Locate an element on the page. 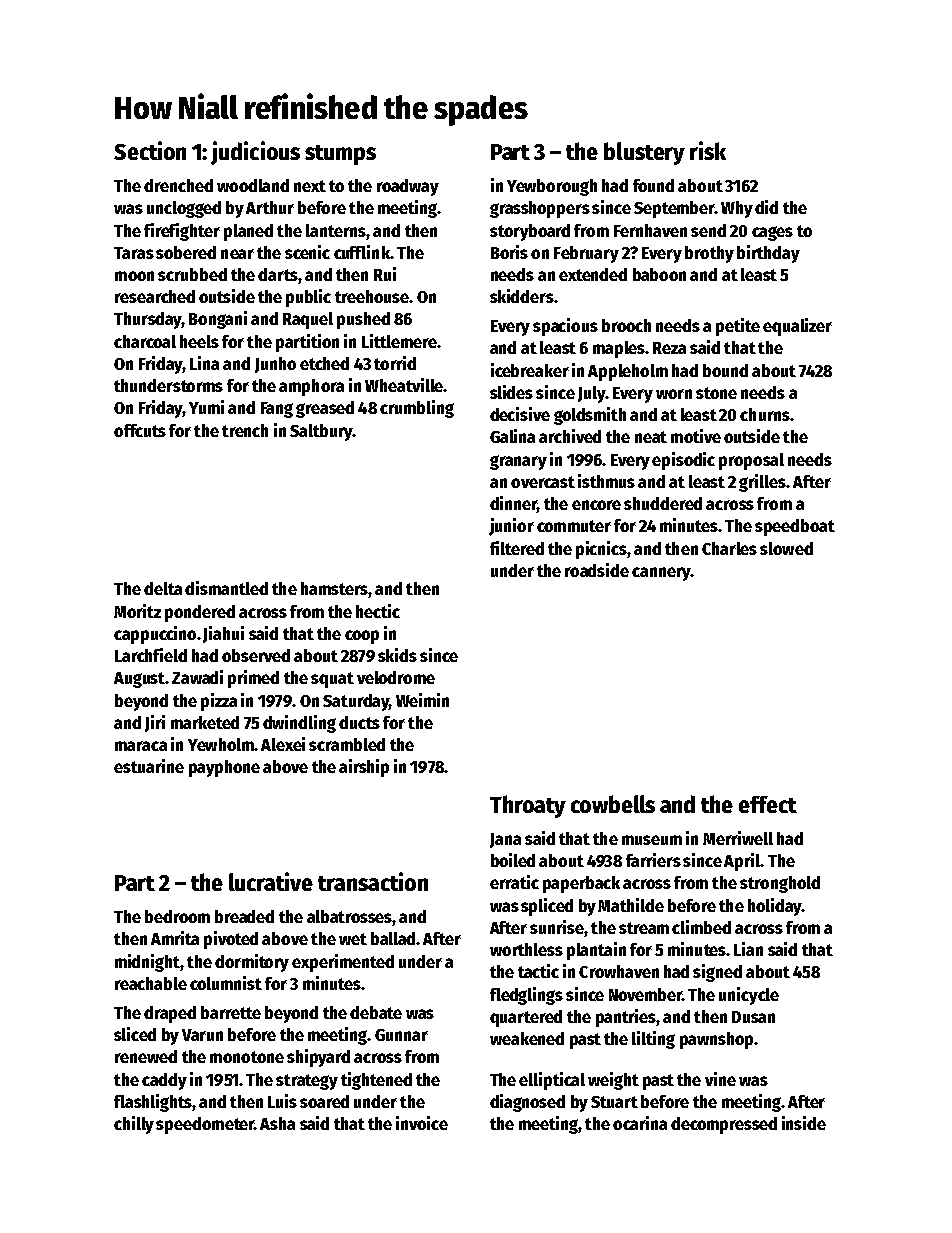 This document has width=952, height=1233. effect is located at coordinates (768, 804).
